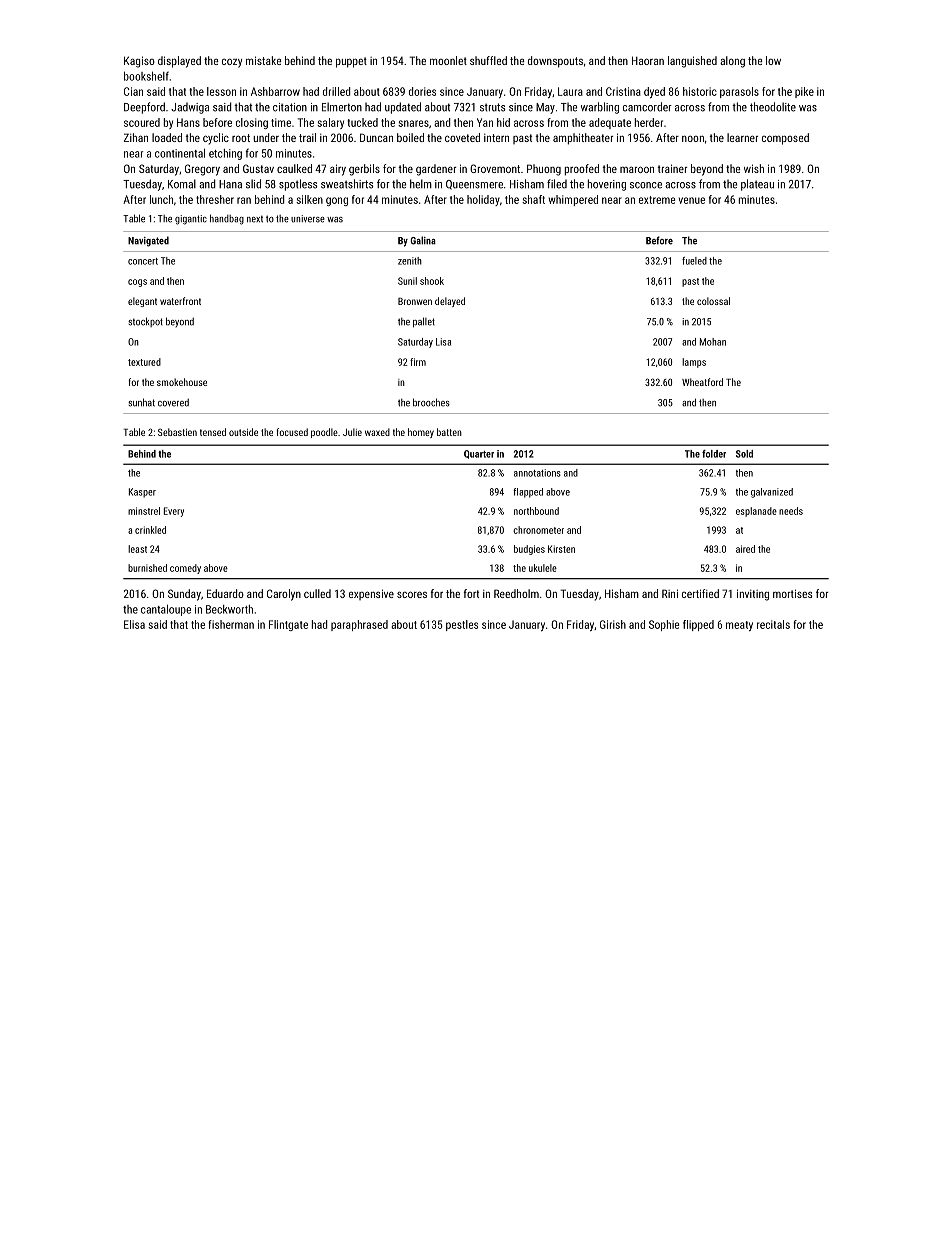  What do you see at coordinates (529, 550) in the image?
I see `budgies` at bounding box center [529, 550].
